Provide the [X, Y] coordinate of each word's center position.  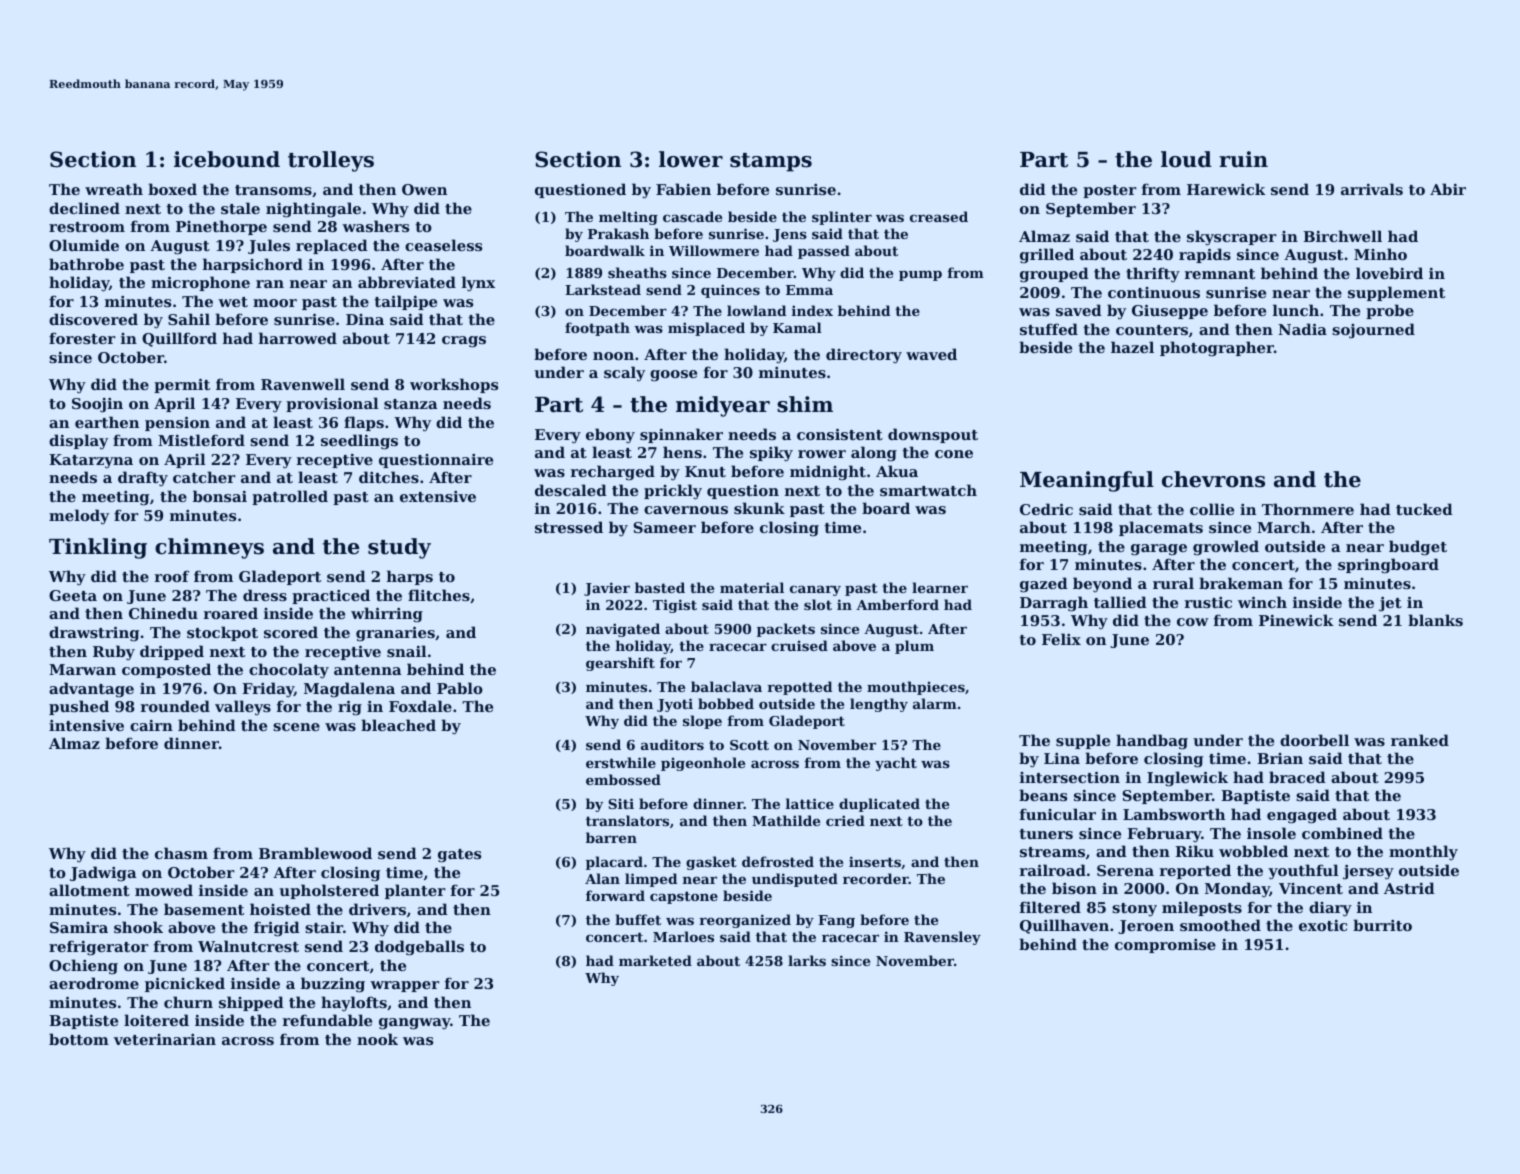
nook [377, 1039]
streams [1052, 852]
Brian [1280, 758]
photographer [1217, 349]
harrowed [298, 338]
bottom [79, 1039]
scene [296, 727]
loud [1186, 159]
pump [920, 275]
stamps [771, 162]
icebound [227, 159]
